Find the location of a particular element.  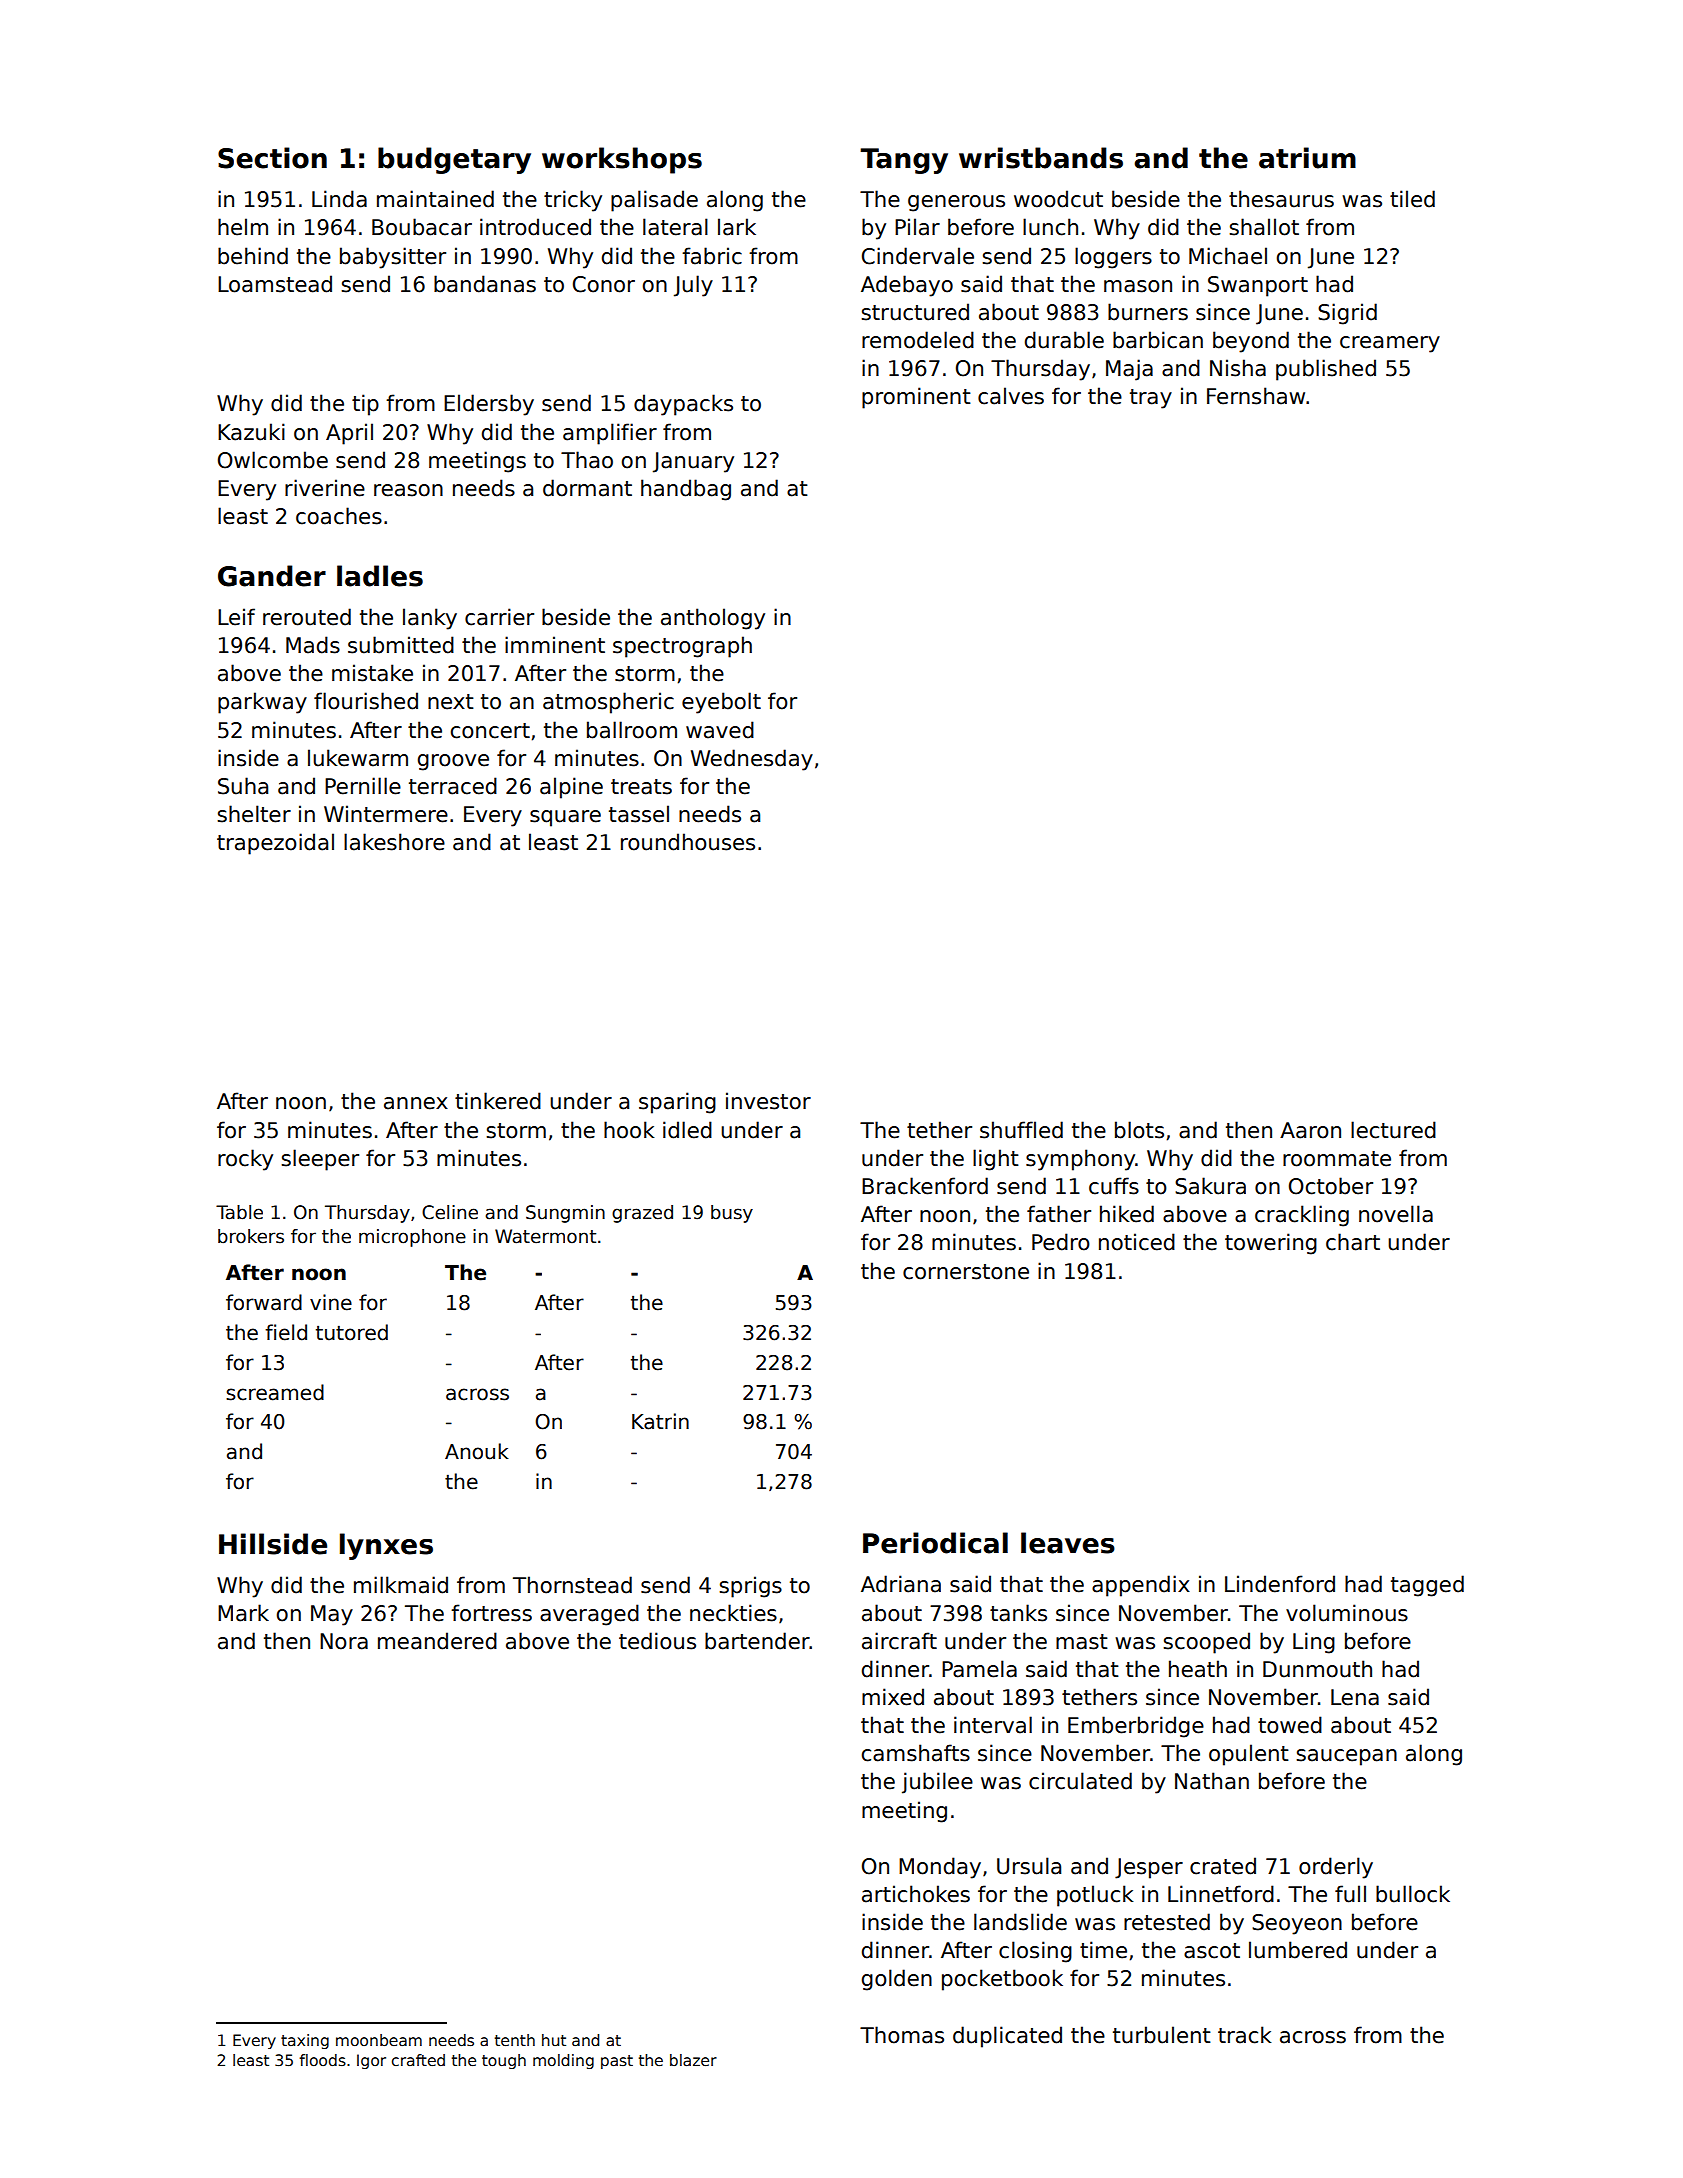

Linda is located at coordinates (339, 199).
